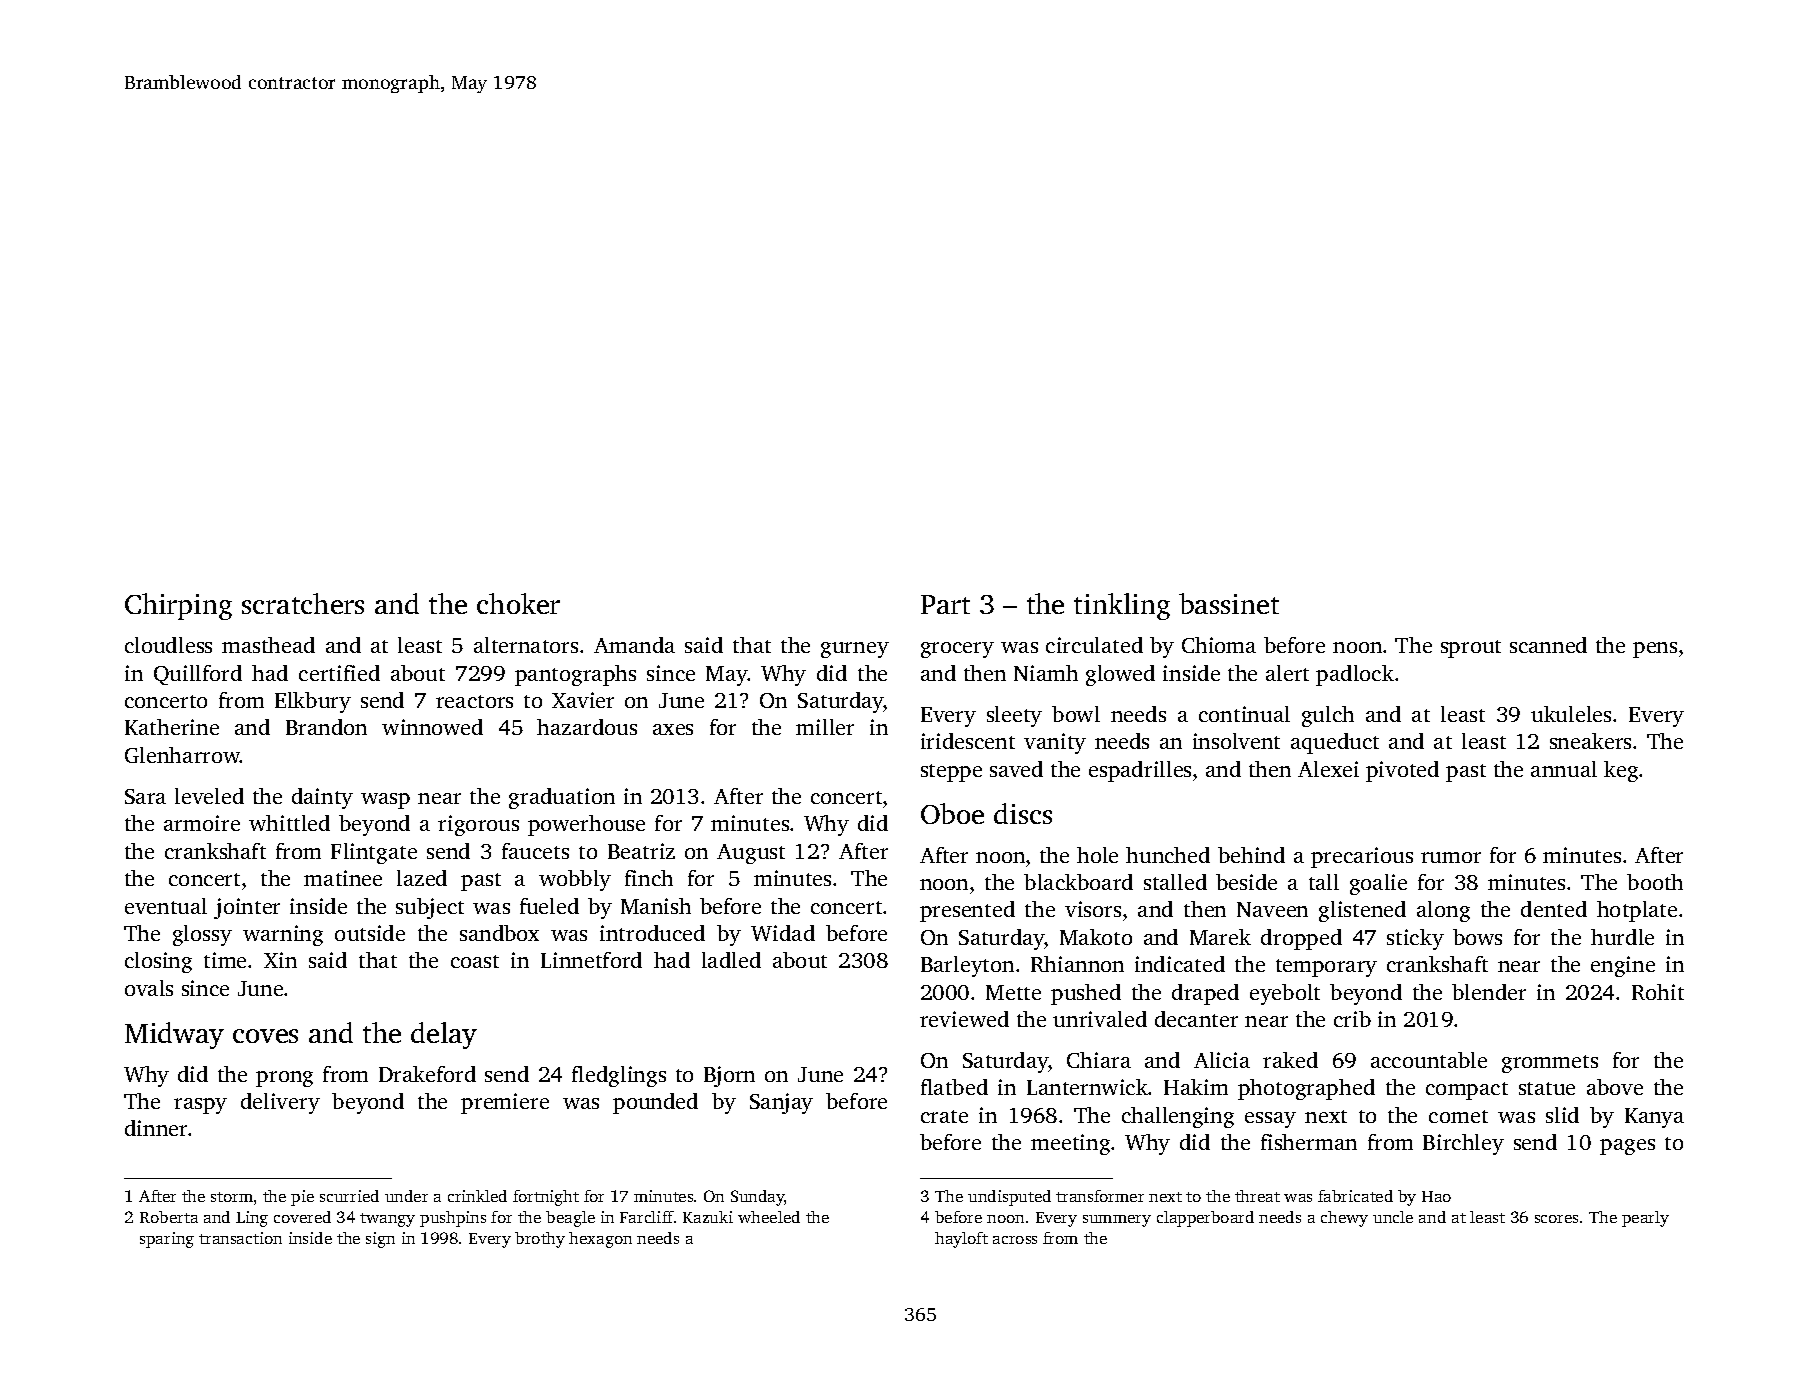 The width and height of the page is (1809, 1398). I want to click on jointer, so click(247, 908).
